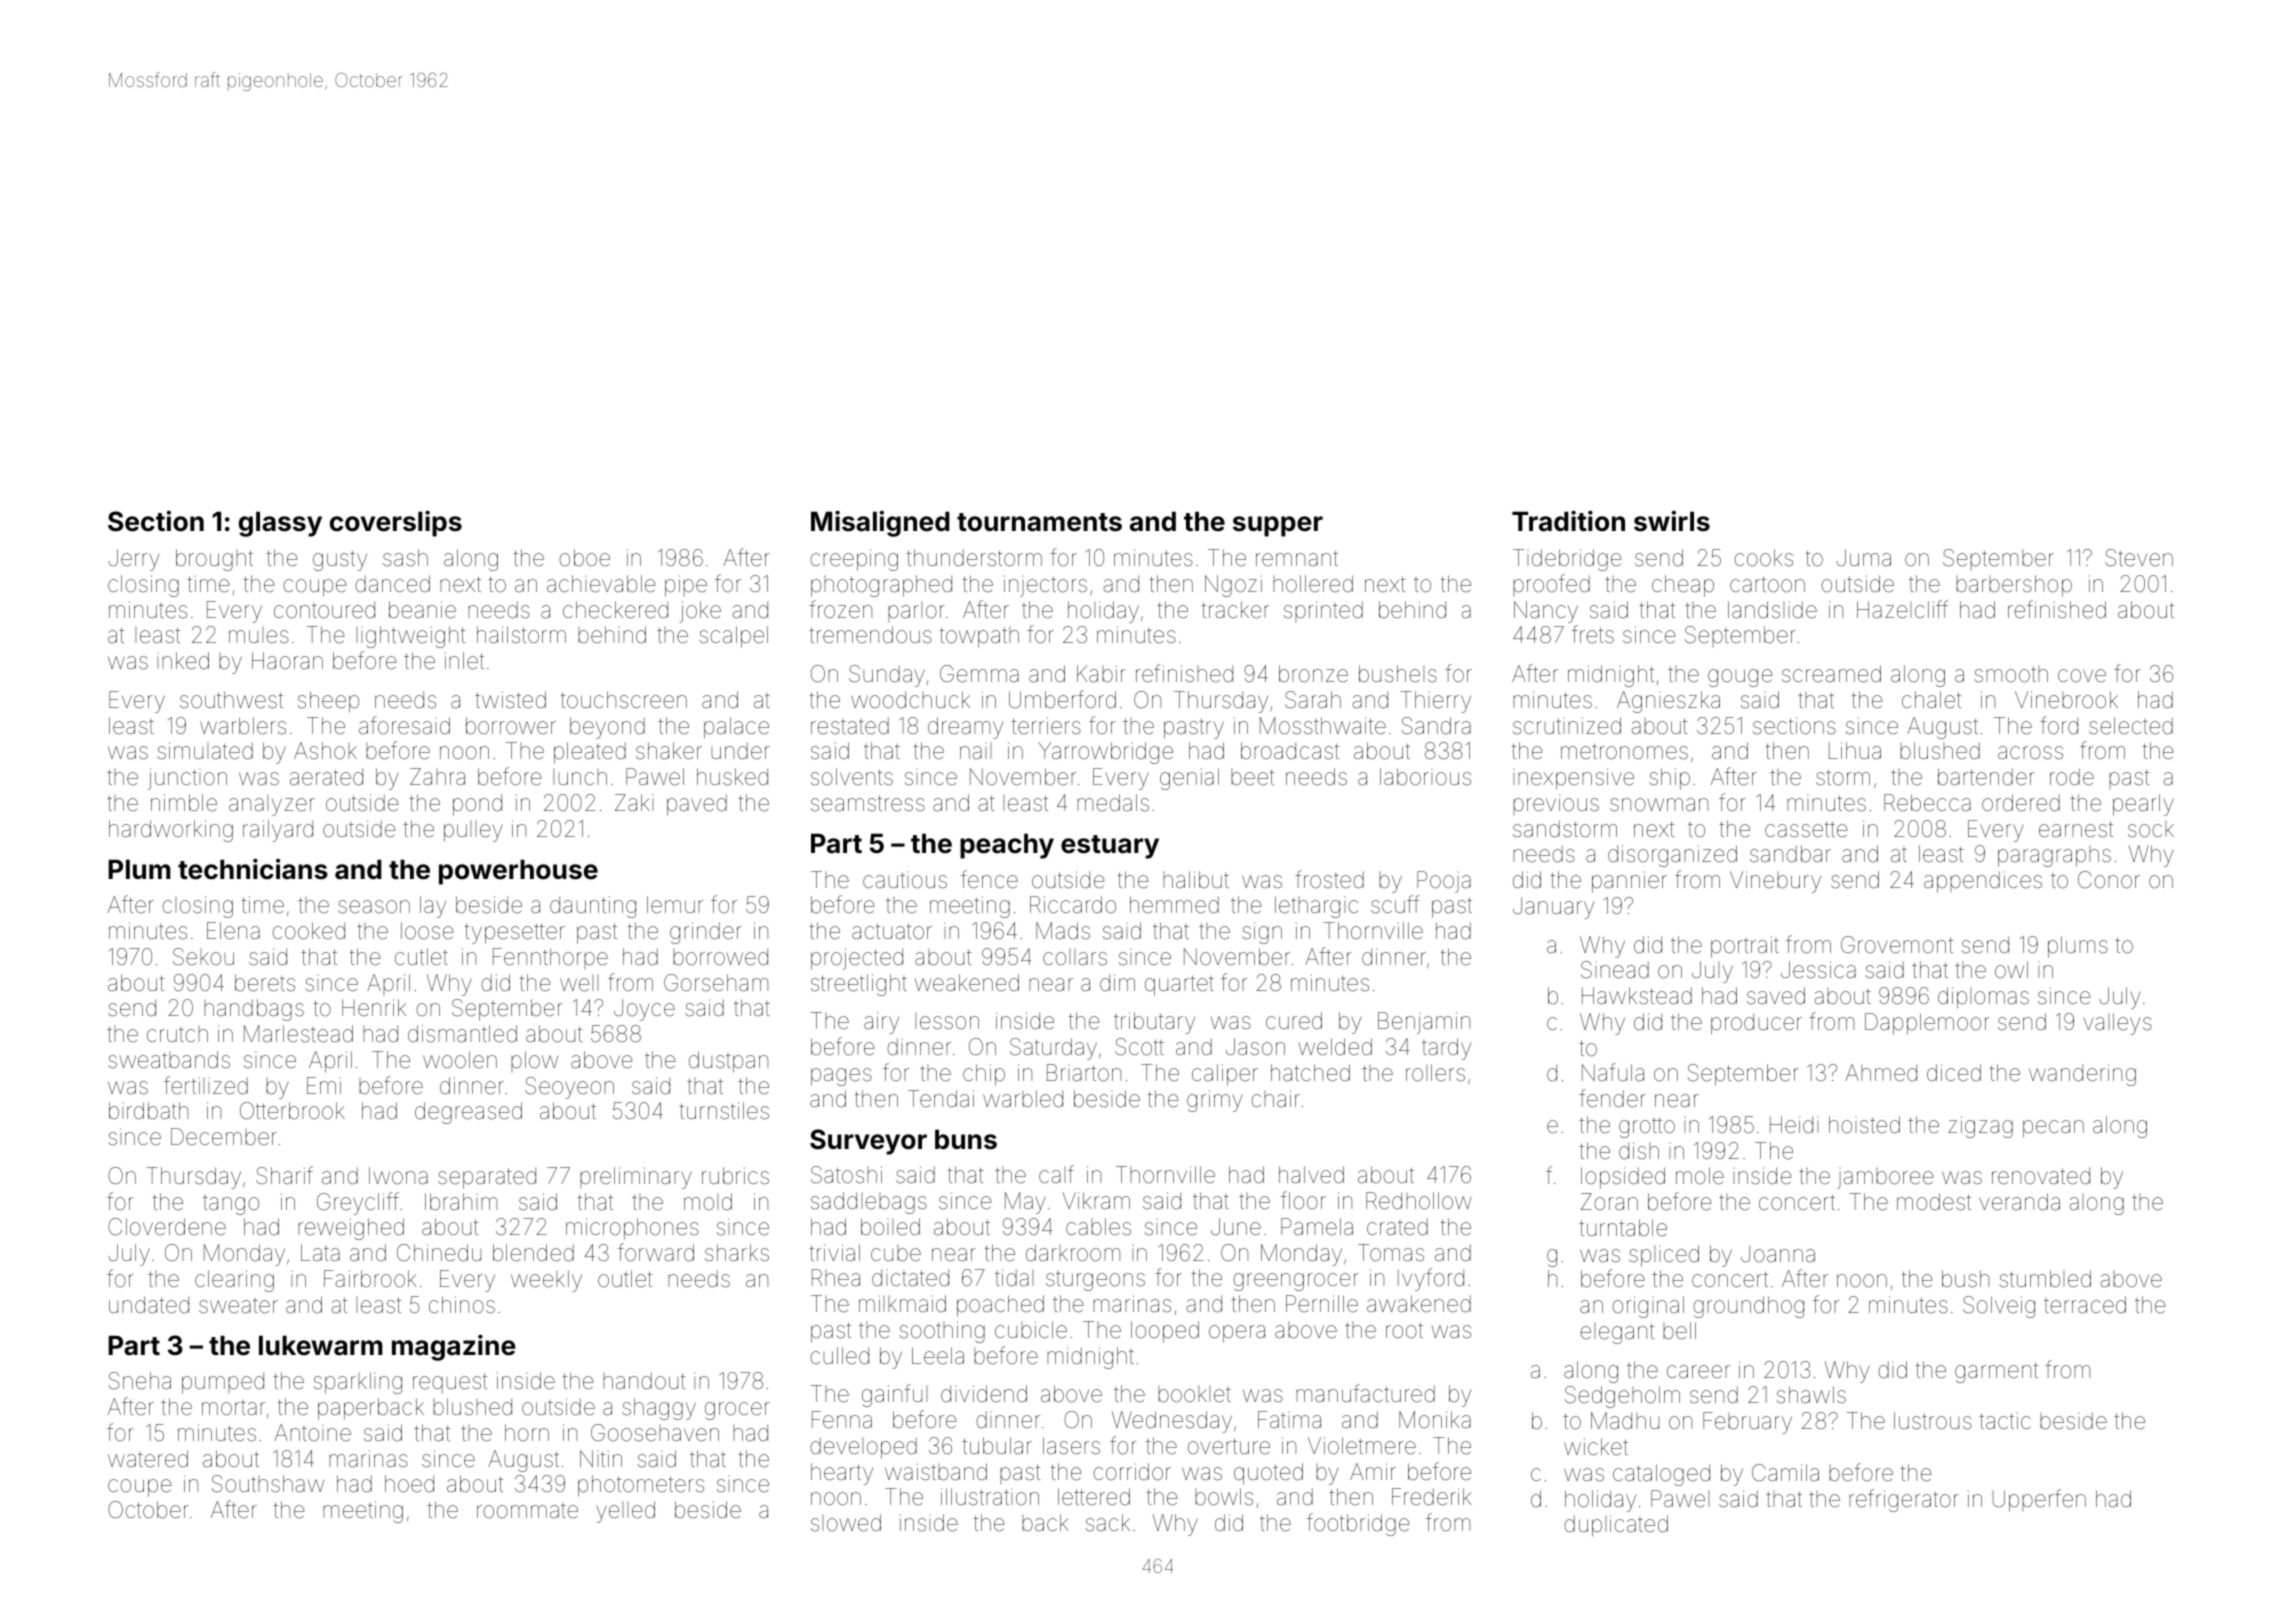  Describe the element at coordinates (1672, 521) in the screenshot. I see `swirls` at that location.
